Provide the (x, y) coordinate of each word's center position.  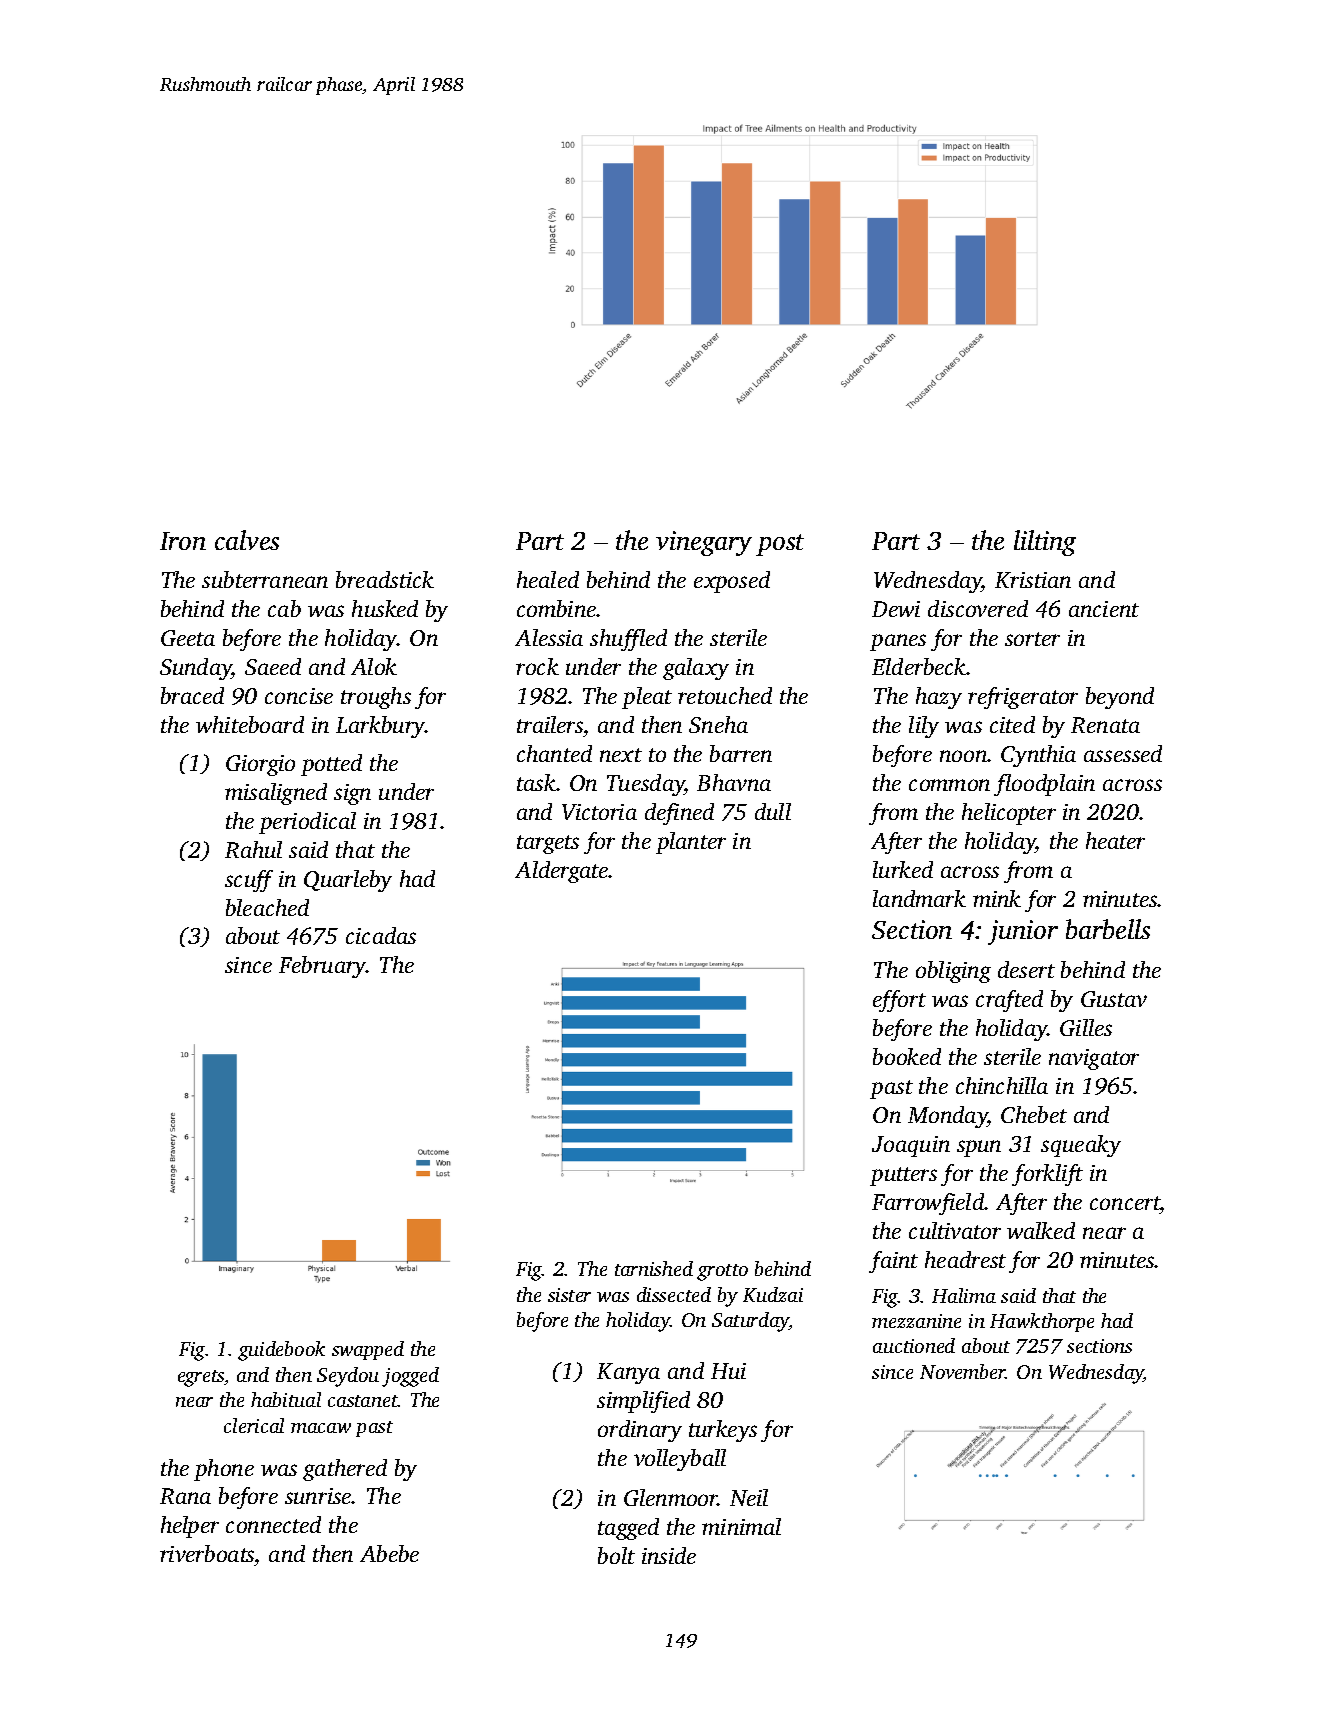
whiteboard (250, 724)
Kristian (1033, 580)
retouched (725, 695)
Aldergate (562, 872)
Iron (183, 541)
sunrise (318, 1496)
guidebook (281, 1351)
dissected (674, 1294)
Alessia (549, 637)
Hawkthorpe (1042, 1322)
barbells (1108, 929)
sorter (1032, 639)
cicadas (381, 935)
